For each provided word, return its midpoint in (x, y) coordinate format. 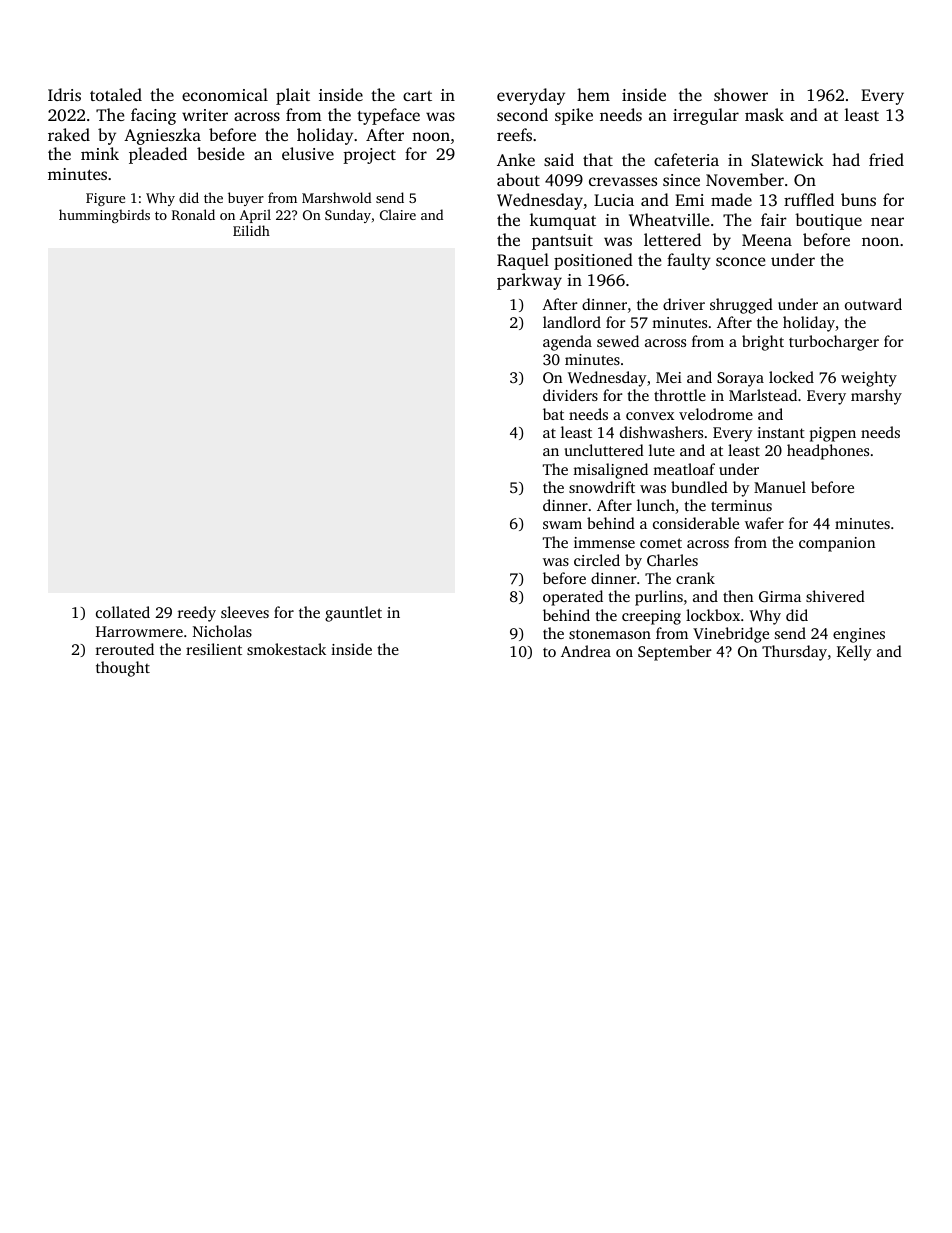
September (675, 653)
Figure (105, 199)
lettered (672, 239)
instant (781, 432)
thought (123, 669)
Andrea (586, 651)
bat (553, 414)
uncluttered (604, 450)
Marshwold (336, 197)
